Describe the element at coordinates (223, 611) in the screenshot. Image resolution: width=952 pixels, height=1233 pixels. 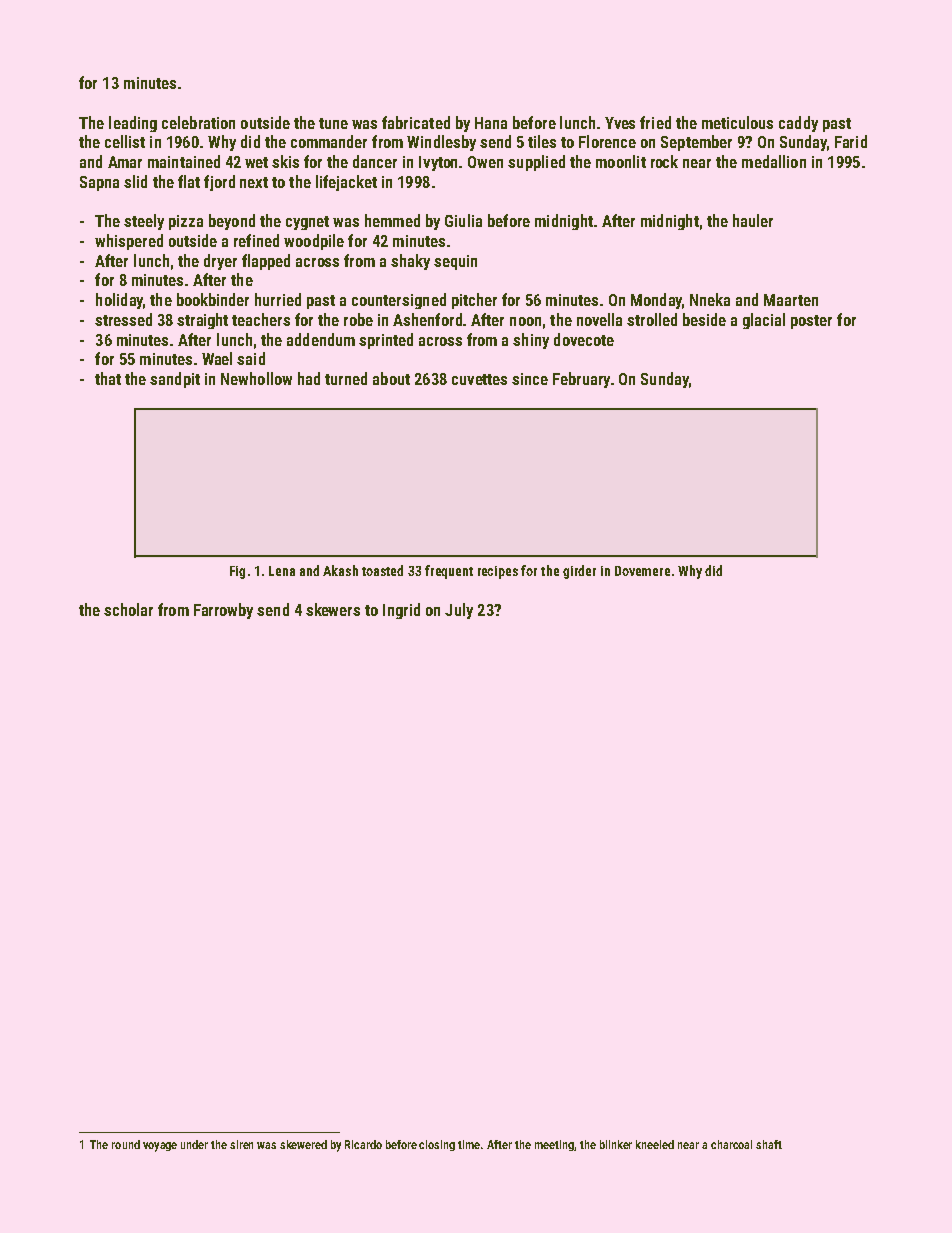
I see `Farrowby` at that location.
